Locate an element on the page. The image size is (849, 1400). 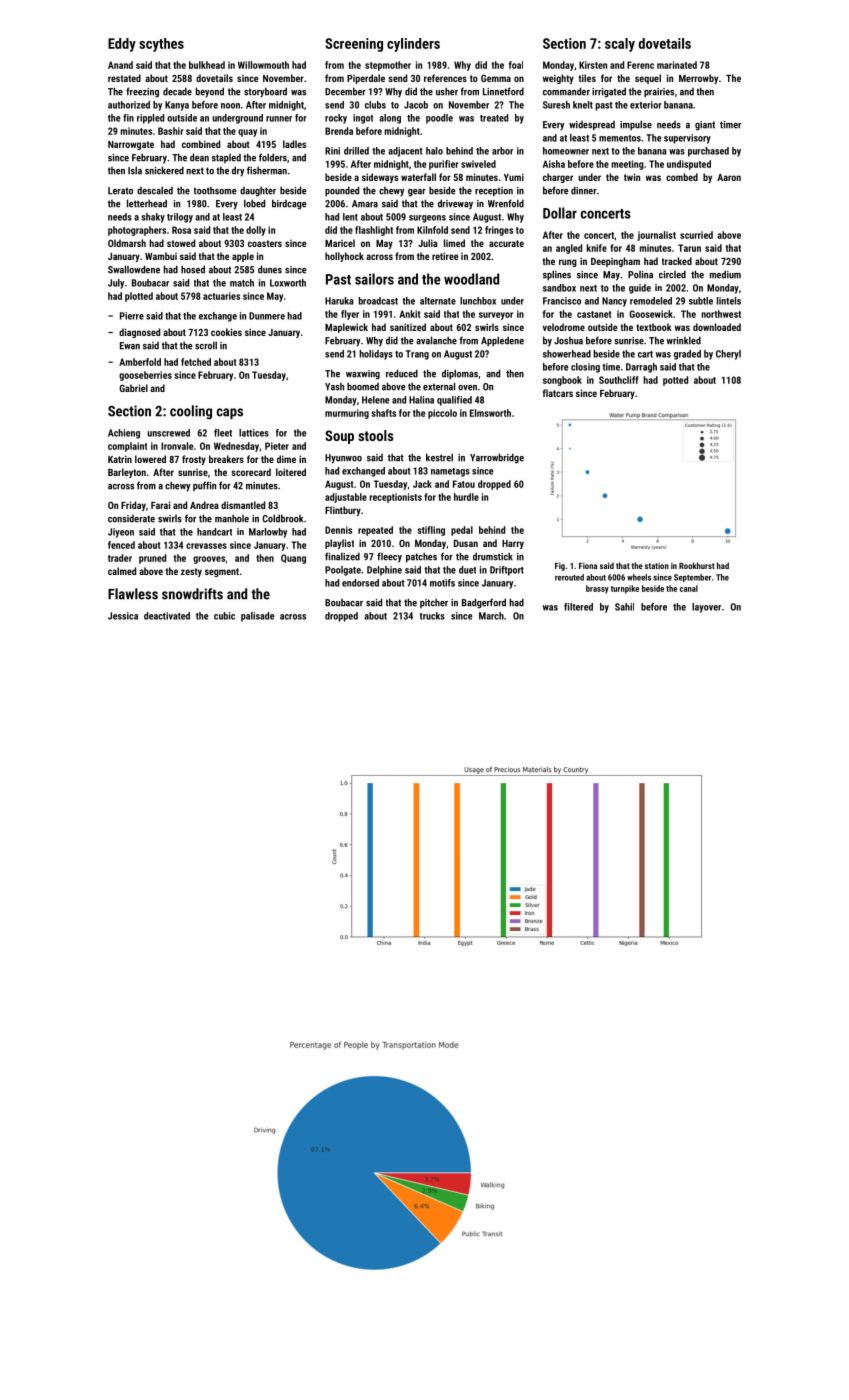
scaly is located at coordinates (620, 45).
